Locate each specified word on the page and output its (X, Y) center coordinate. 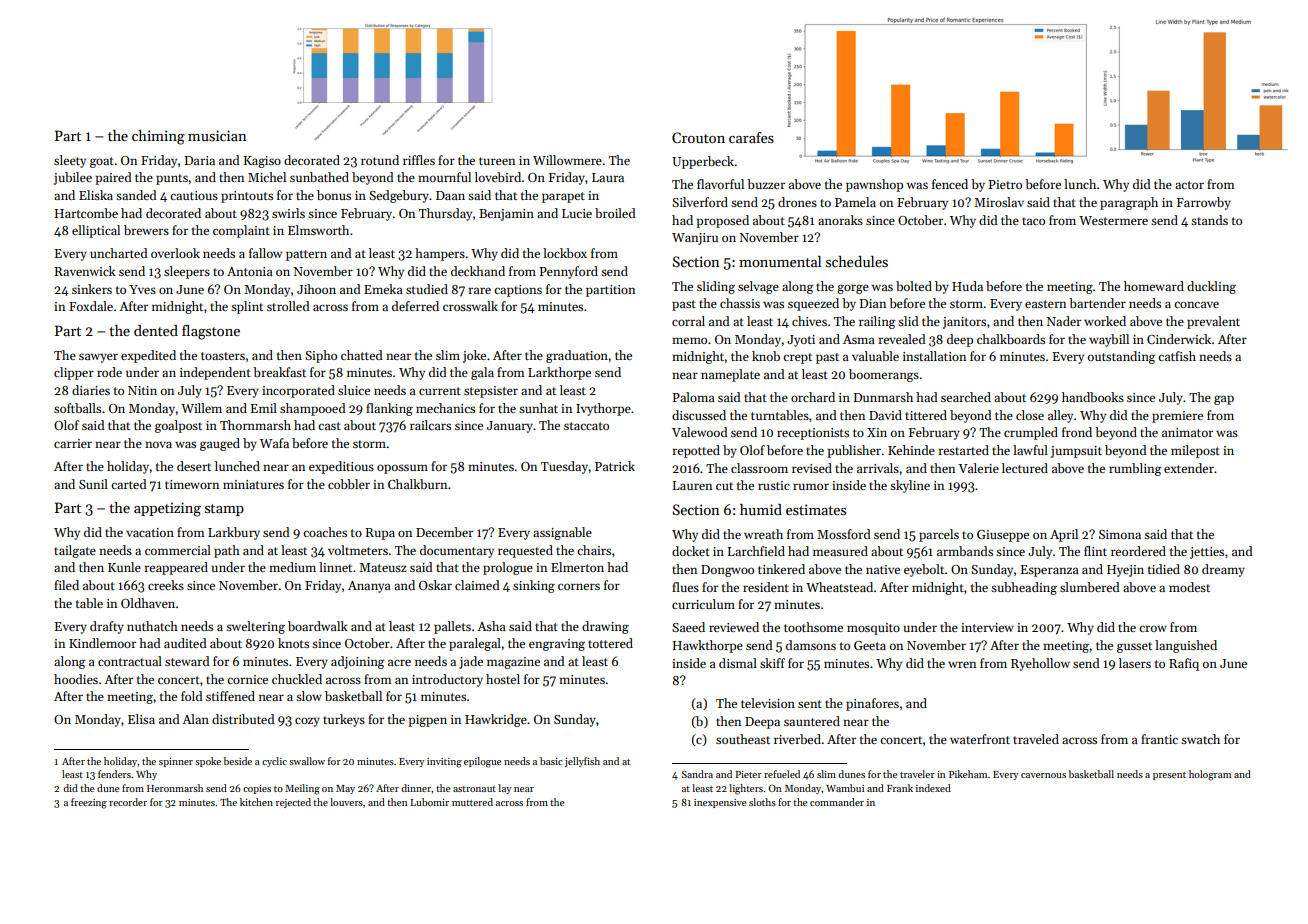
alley (1060, 416)
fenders (114, 774)
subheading (1024, 588)
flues (685, 587)
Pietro (1005, 184)
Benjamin (506, 215)
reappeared (176, 568)
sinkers (92, 289)
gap (1224, 400)
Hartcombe (86, 213)
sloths (762, 802)
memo (689, 340)
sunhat (538, 408)
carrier (73, 443)
